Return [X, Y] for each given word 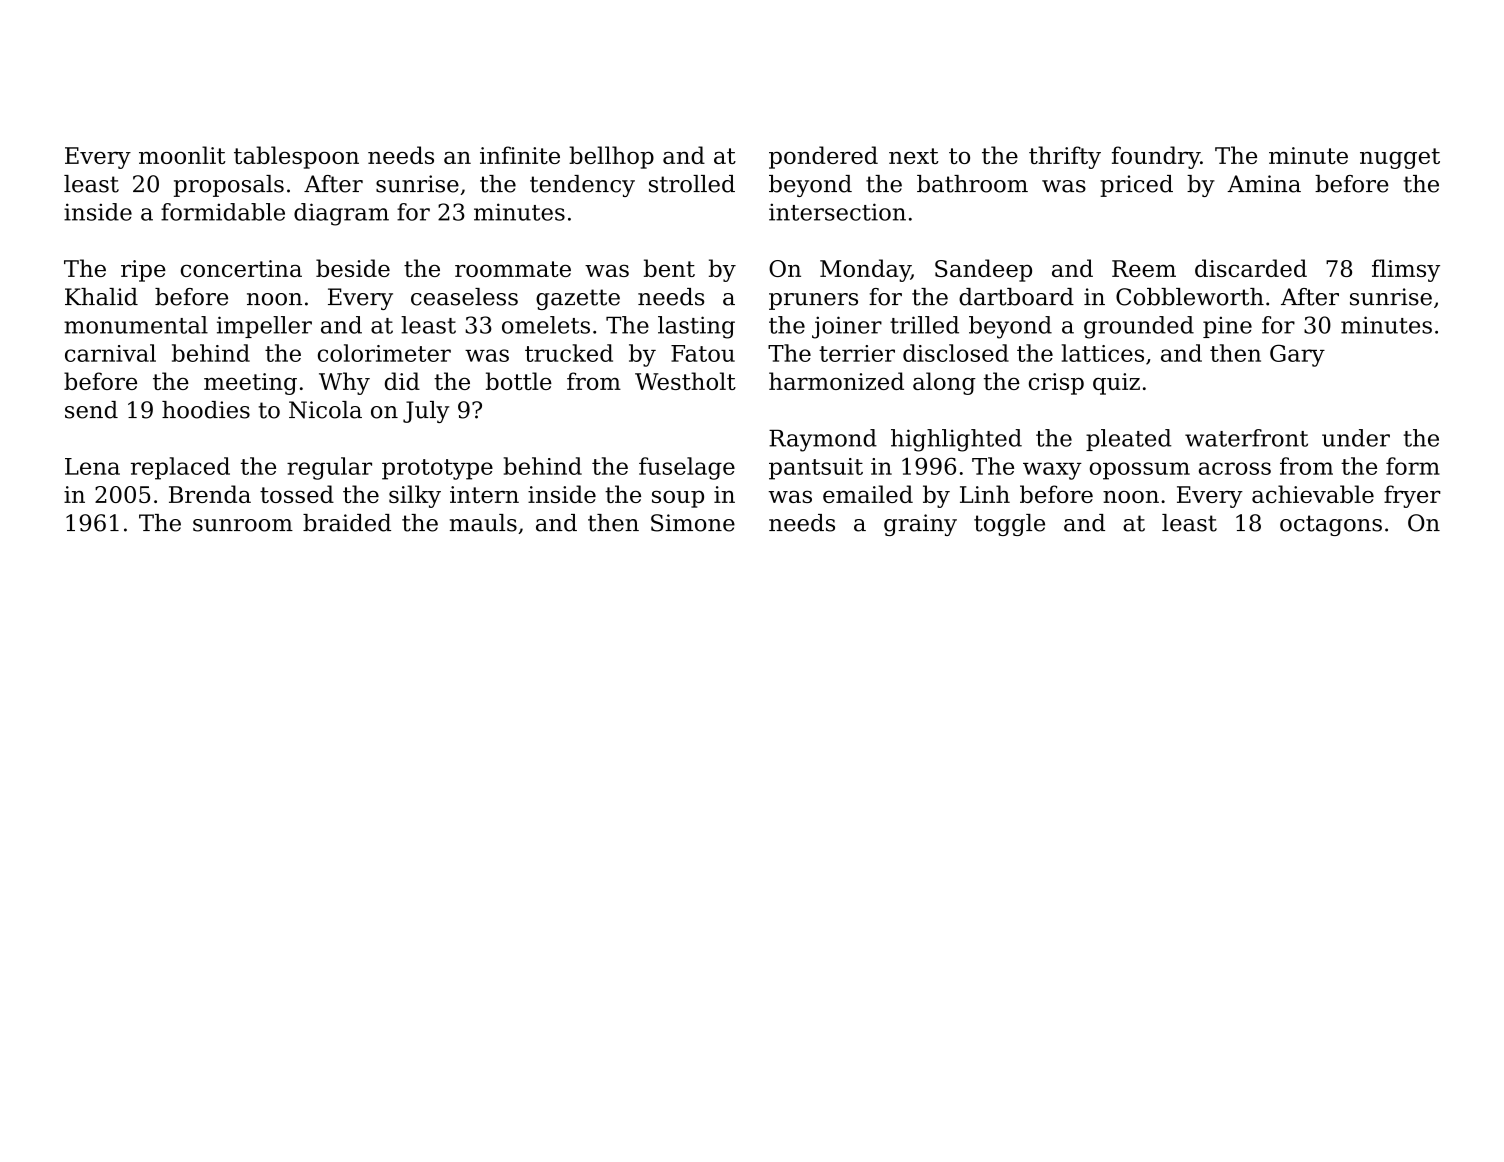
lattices [1103, 353]
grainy [920, 525]
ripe [143, 271]
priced [1136, 186]
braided [347, 523]
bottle [519, 381]
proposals [229, 186]
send [91, 410]
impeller [264, 327]
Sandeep [983, 270]
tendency [582, 186]
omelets [546, 325]
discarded [1251, 268]
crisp [1056, 384]
